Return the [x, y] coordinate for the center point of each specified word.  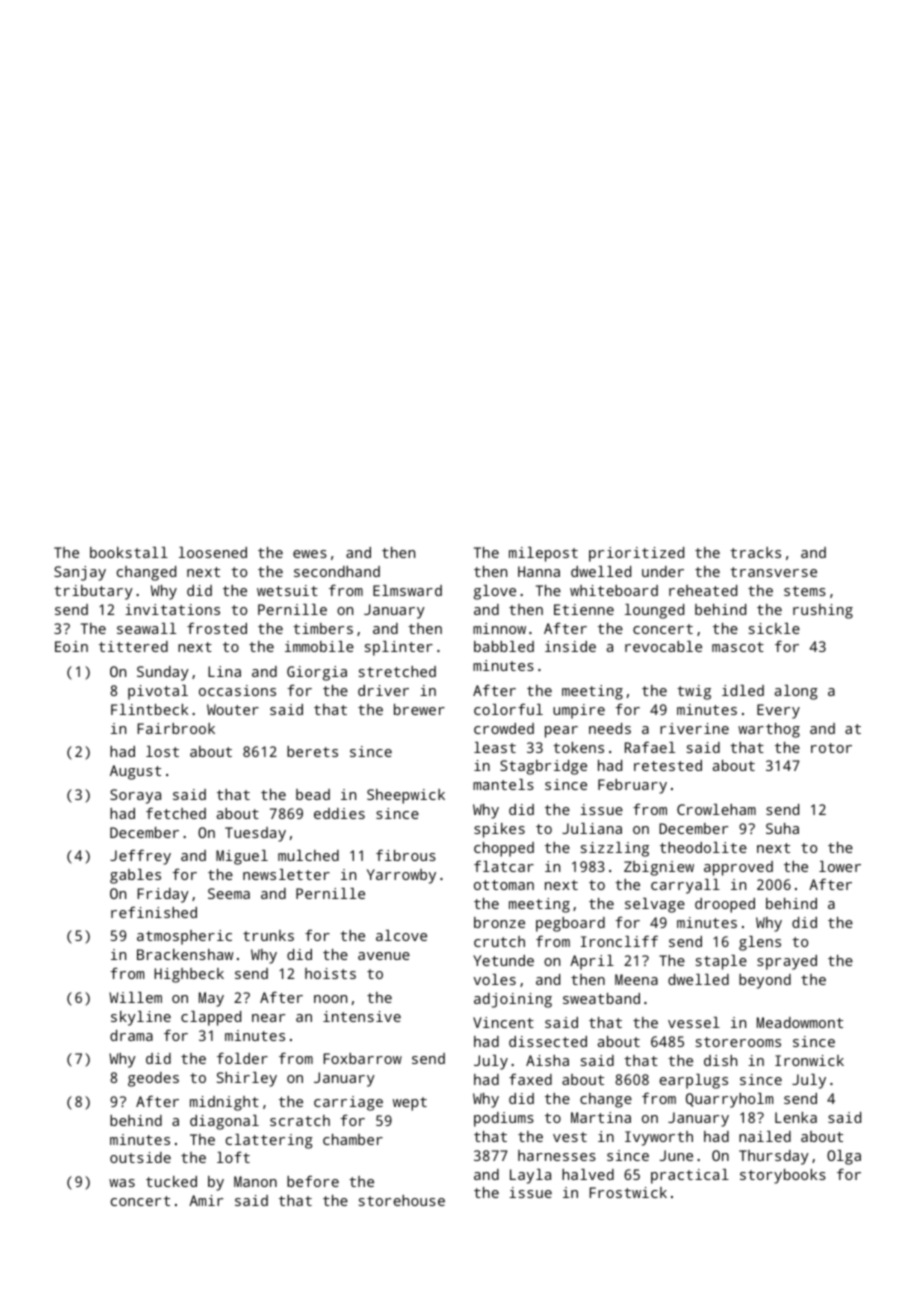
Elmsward [407, 590]
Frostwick [628, 1192]
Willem [135, 997]
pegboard [570, 924]
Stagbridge [543, 767]
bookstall [129, 552]
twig [694, 692]
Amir [206, 1200]
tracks [755, 552]
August [135, 772]
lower [840, 866]
